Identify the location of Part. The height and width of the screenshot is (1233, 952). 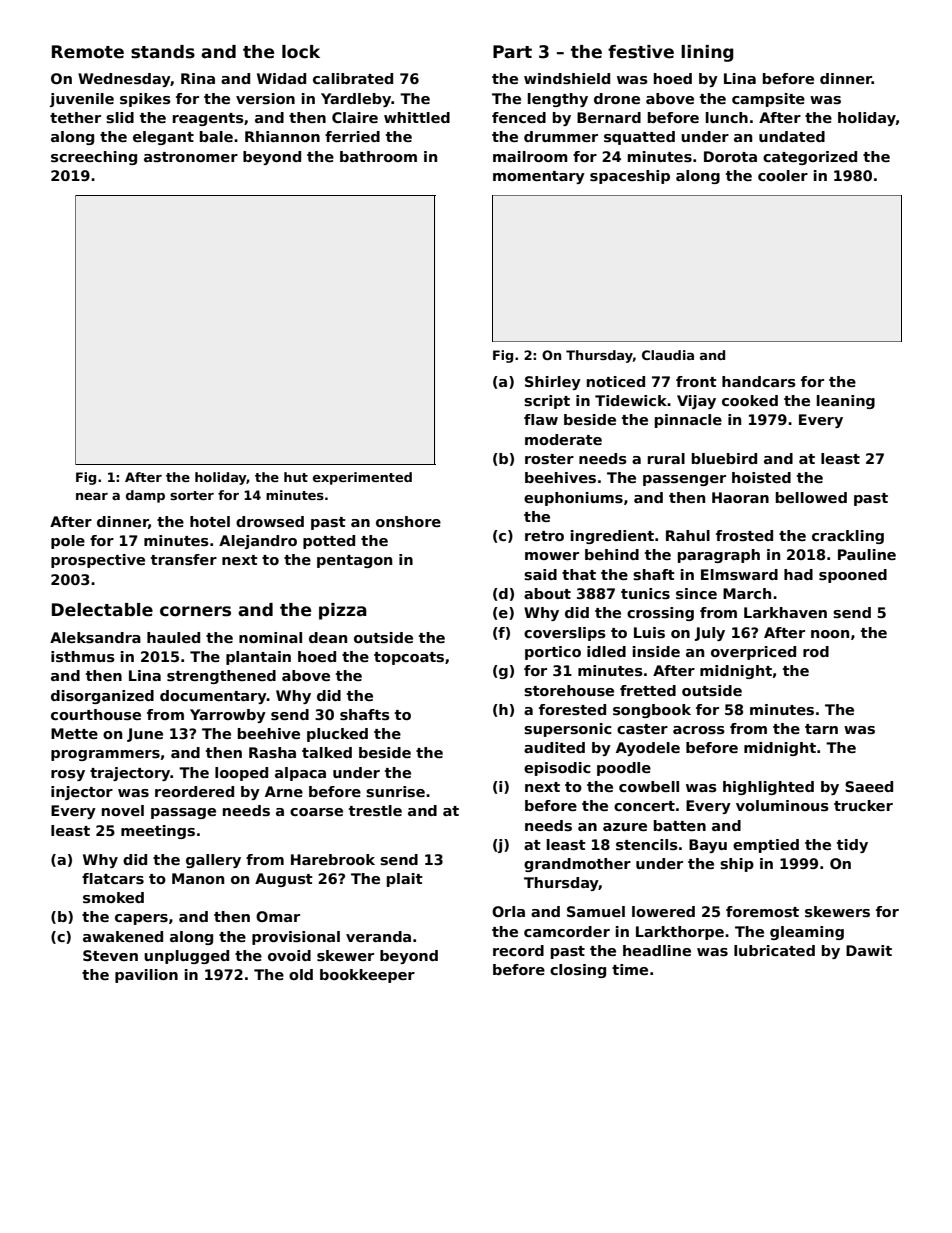
(512, 51).
